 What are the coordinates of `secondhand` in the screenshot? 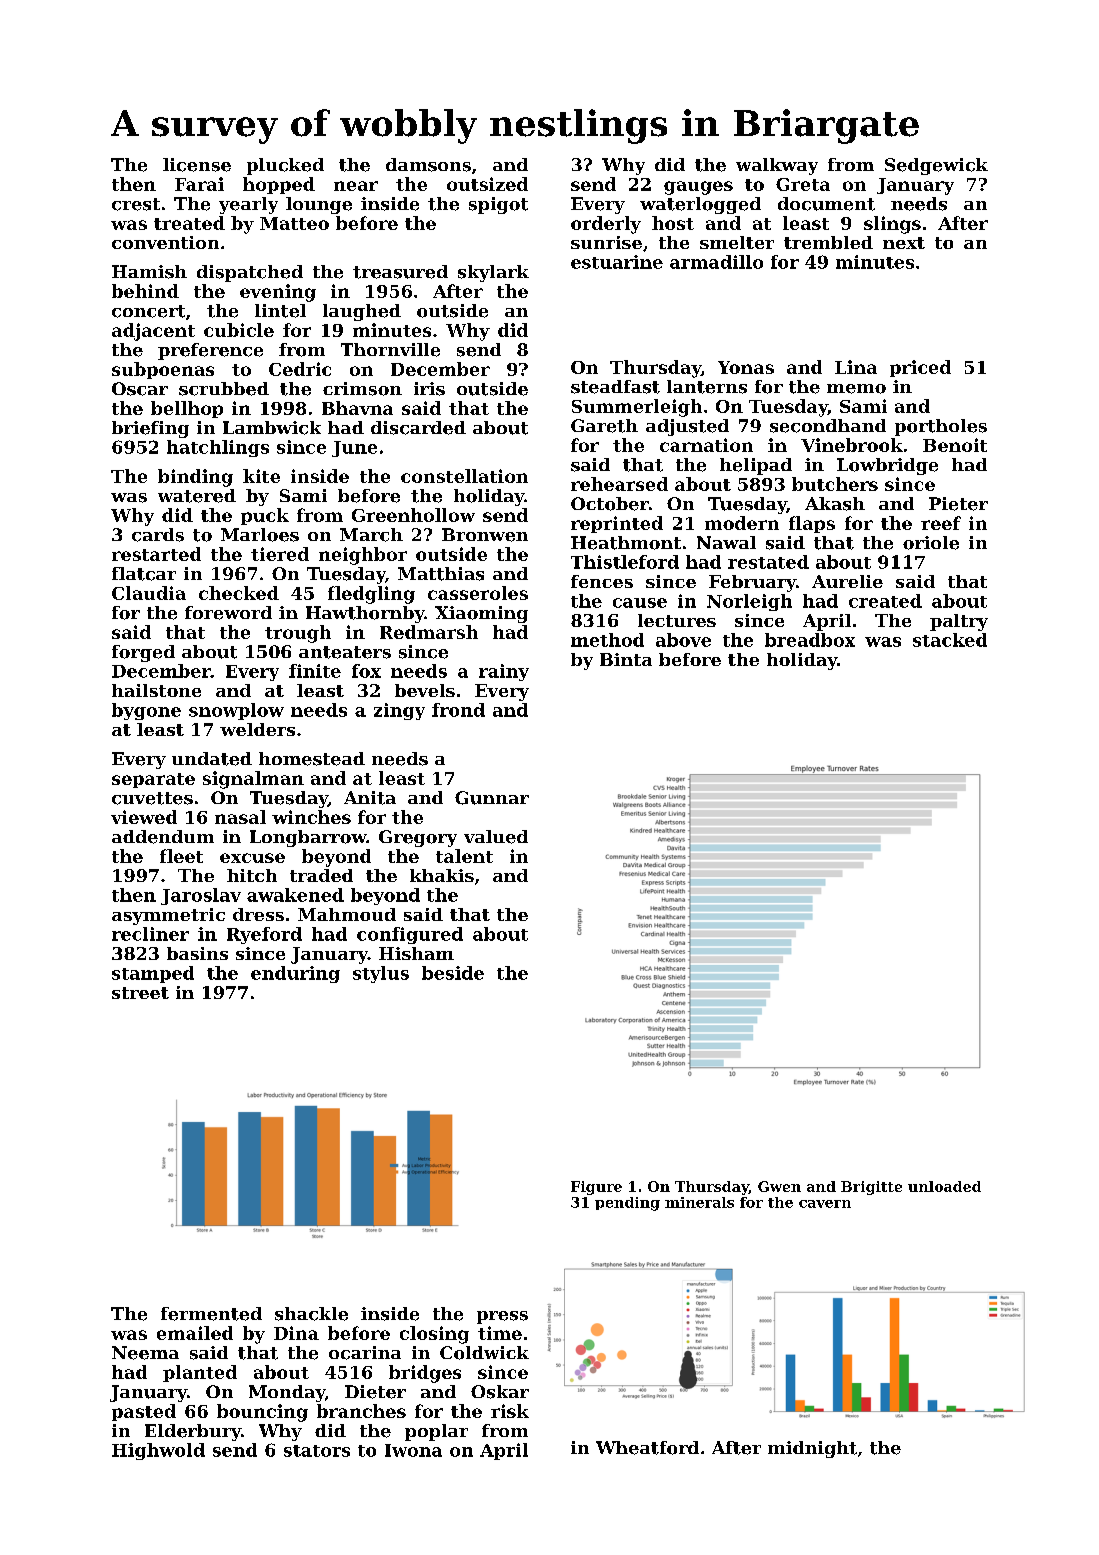 It's located at (828, 426).
